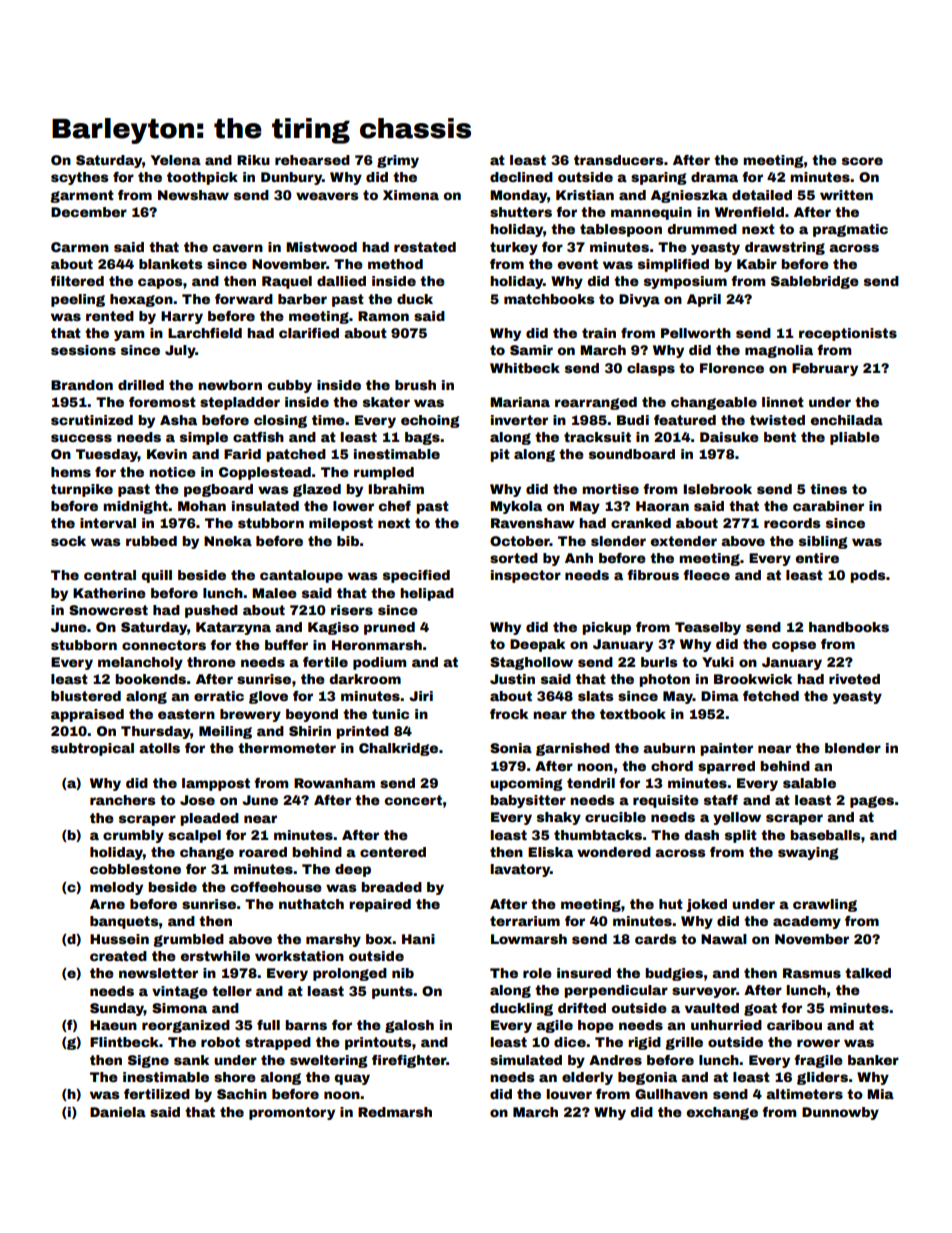 This page has height=1233, width=952. What do you see at coordinates (848, 334) in the page?
I see `receptionists` at bounding box center [848, 334].
